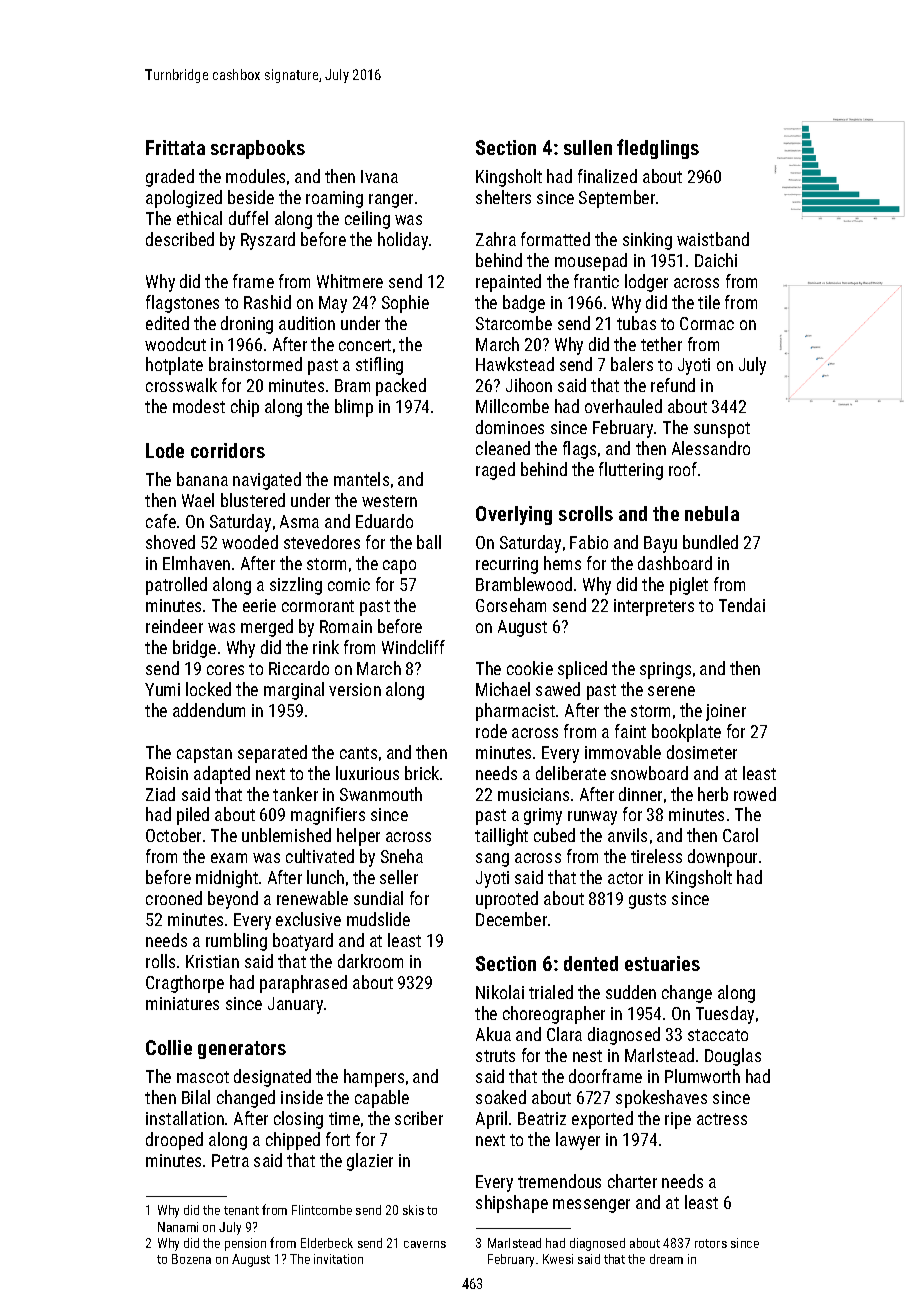 This page has width=924, height=1314. Describe the element at coordinates (320, 856) in the page. I see `cultivated` at that location.
